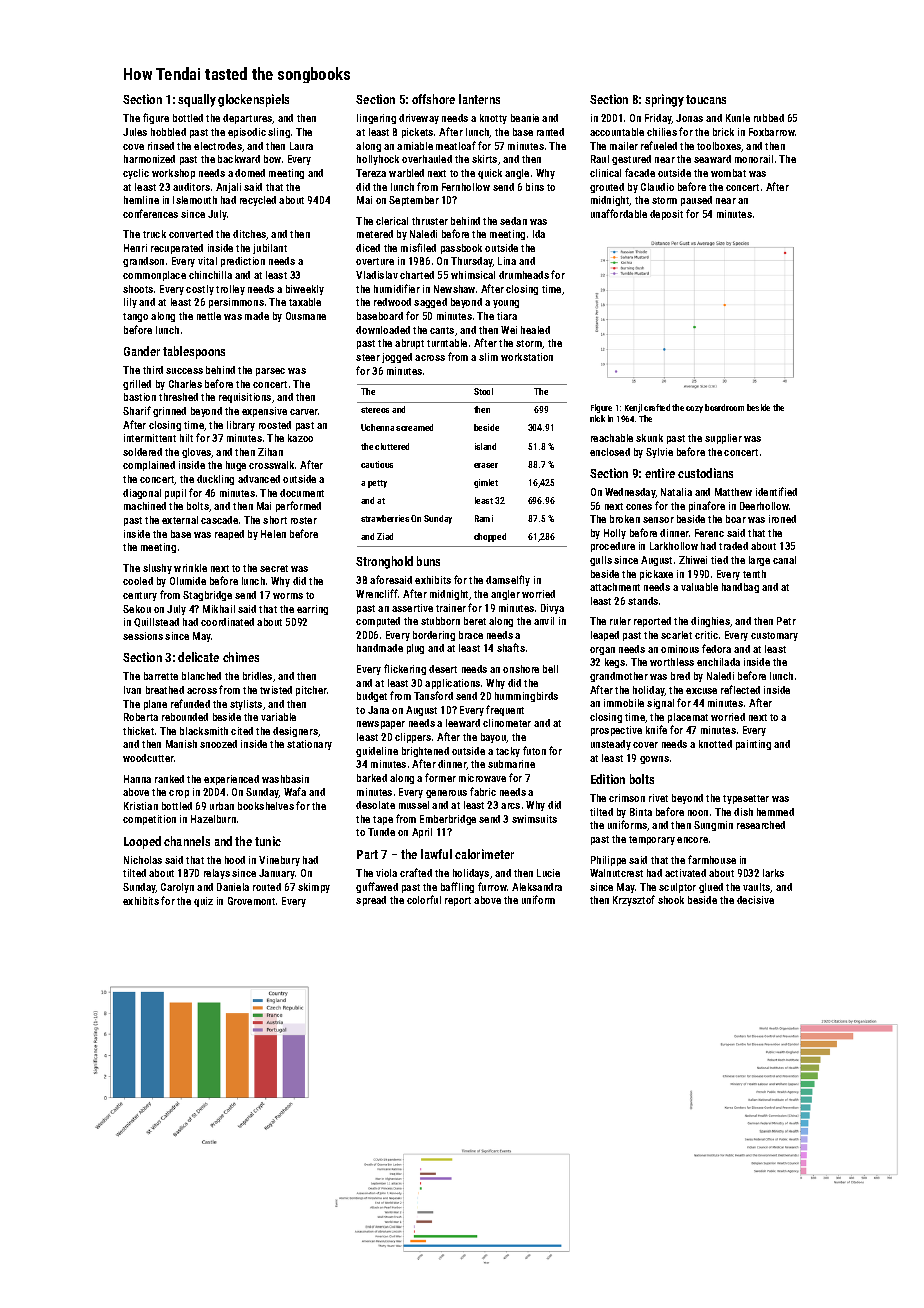 Image resolution: width=924 pixels, height=1308 pixels. What do you see at coordinates (203, 902) in the document?
I see `quiz` at bounding box center [203, 902].
